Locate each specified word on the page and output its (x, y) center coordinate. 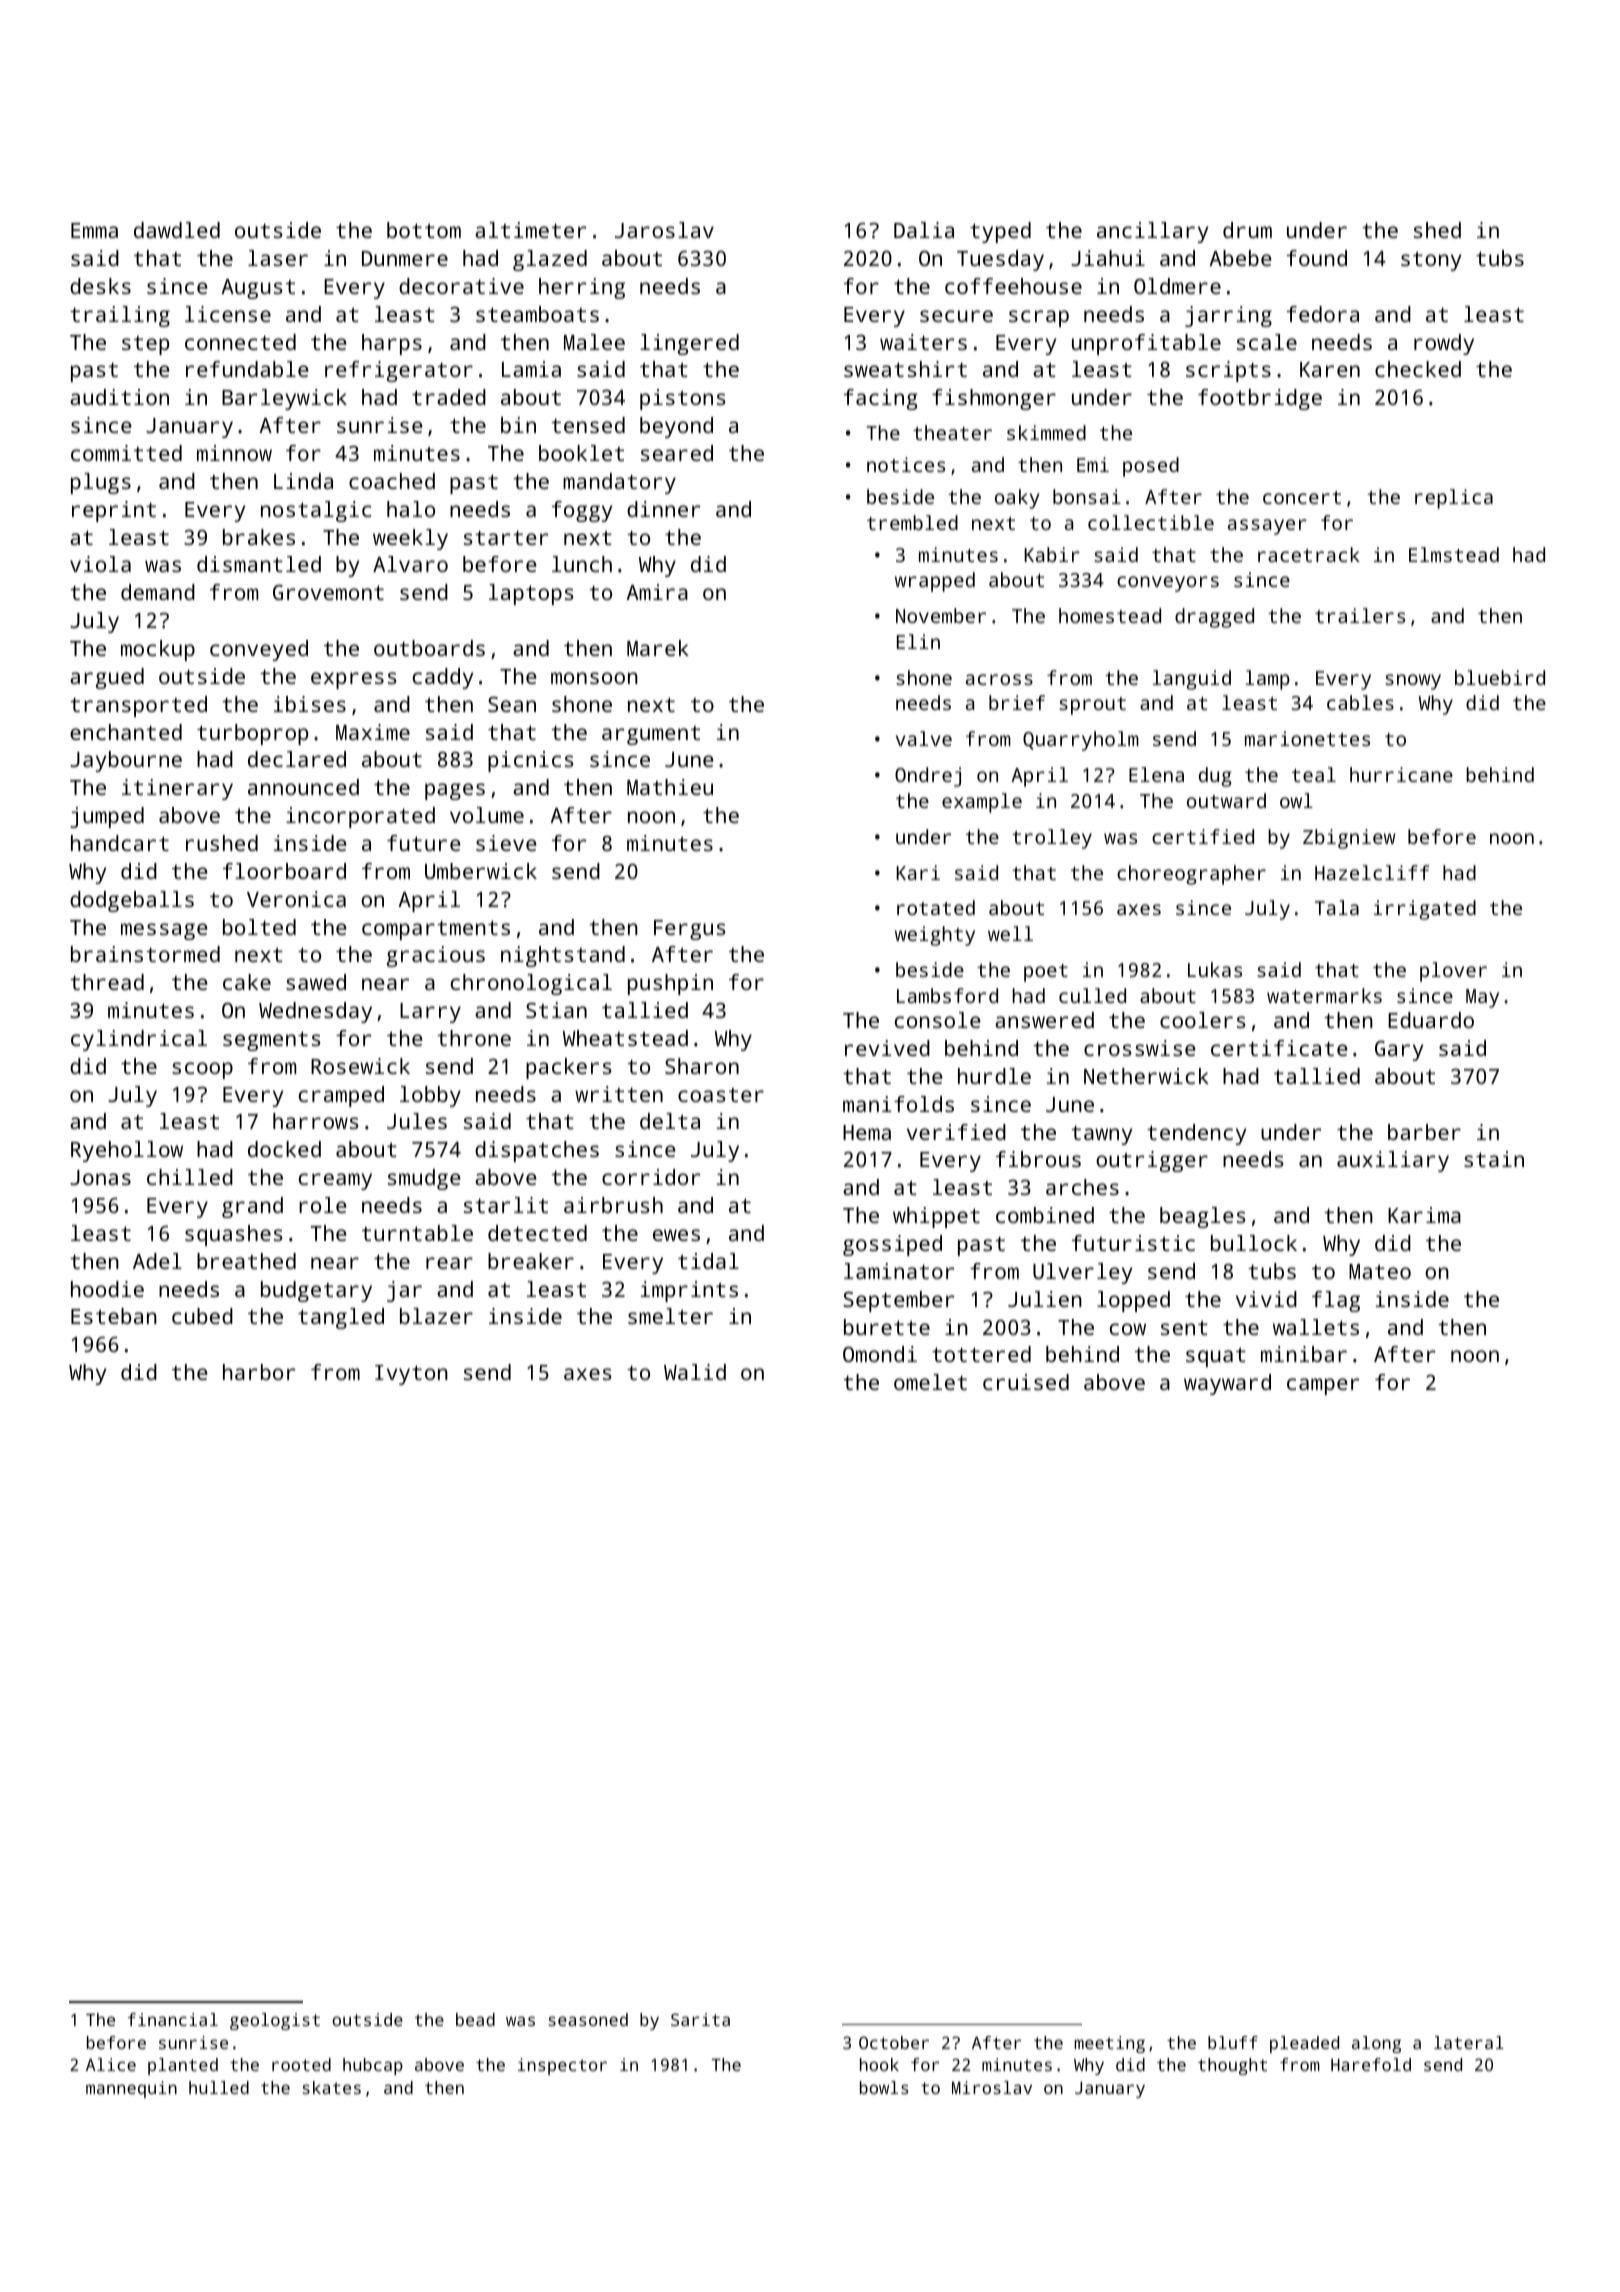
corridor (651, 1177)
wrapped (935, 582)
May (1482, 998)
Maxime (373, 732)
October (894, 2042)
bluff (1233, 2042)
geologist (275, 2021)
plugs (101, 483)
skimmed (1046, 432)
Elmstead (1454, 554)
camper (1323, 1386)
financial (173, 2019)
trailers (1360, 615)
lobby (430, 1096)
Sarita (700, 2019)
